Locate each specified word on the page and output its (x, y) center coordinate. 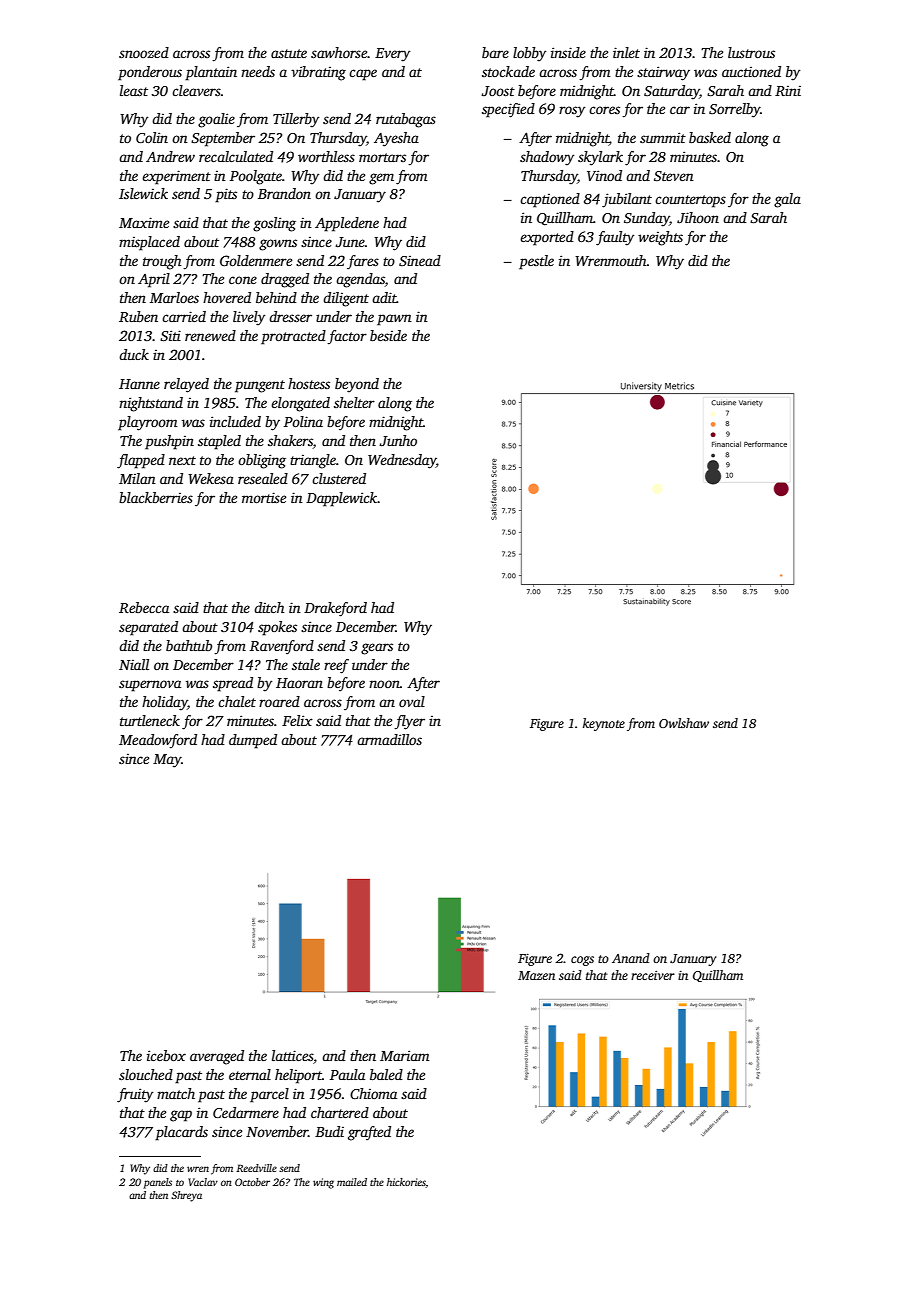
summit (663, 137)
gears (377, 649)
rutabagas (406, 120)
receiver (653, 975)
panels (157, 1183)
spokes (277, 628)
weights (660, 238)
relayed (186, 385)
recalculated (236, 156)
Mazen (536, 975)
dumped (253, 741)
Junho (398, 440)
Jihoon (698, 217)
